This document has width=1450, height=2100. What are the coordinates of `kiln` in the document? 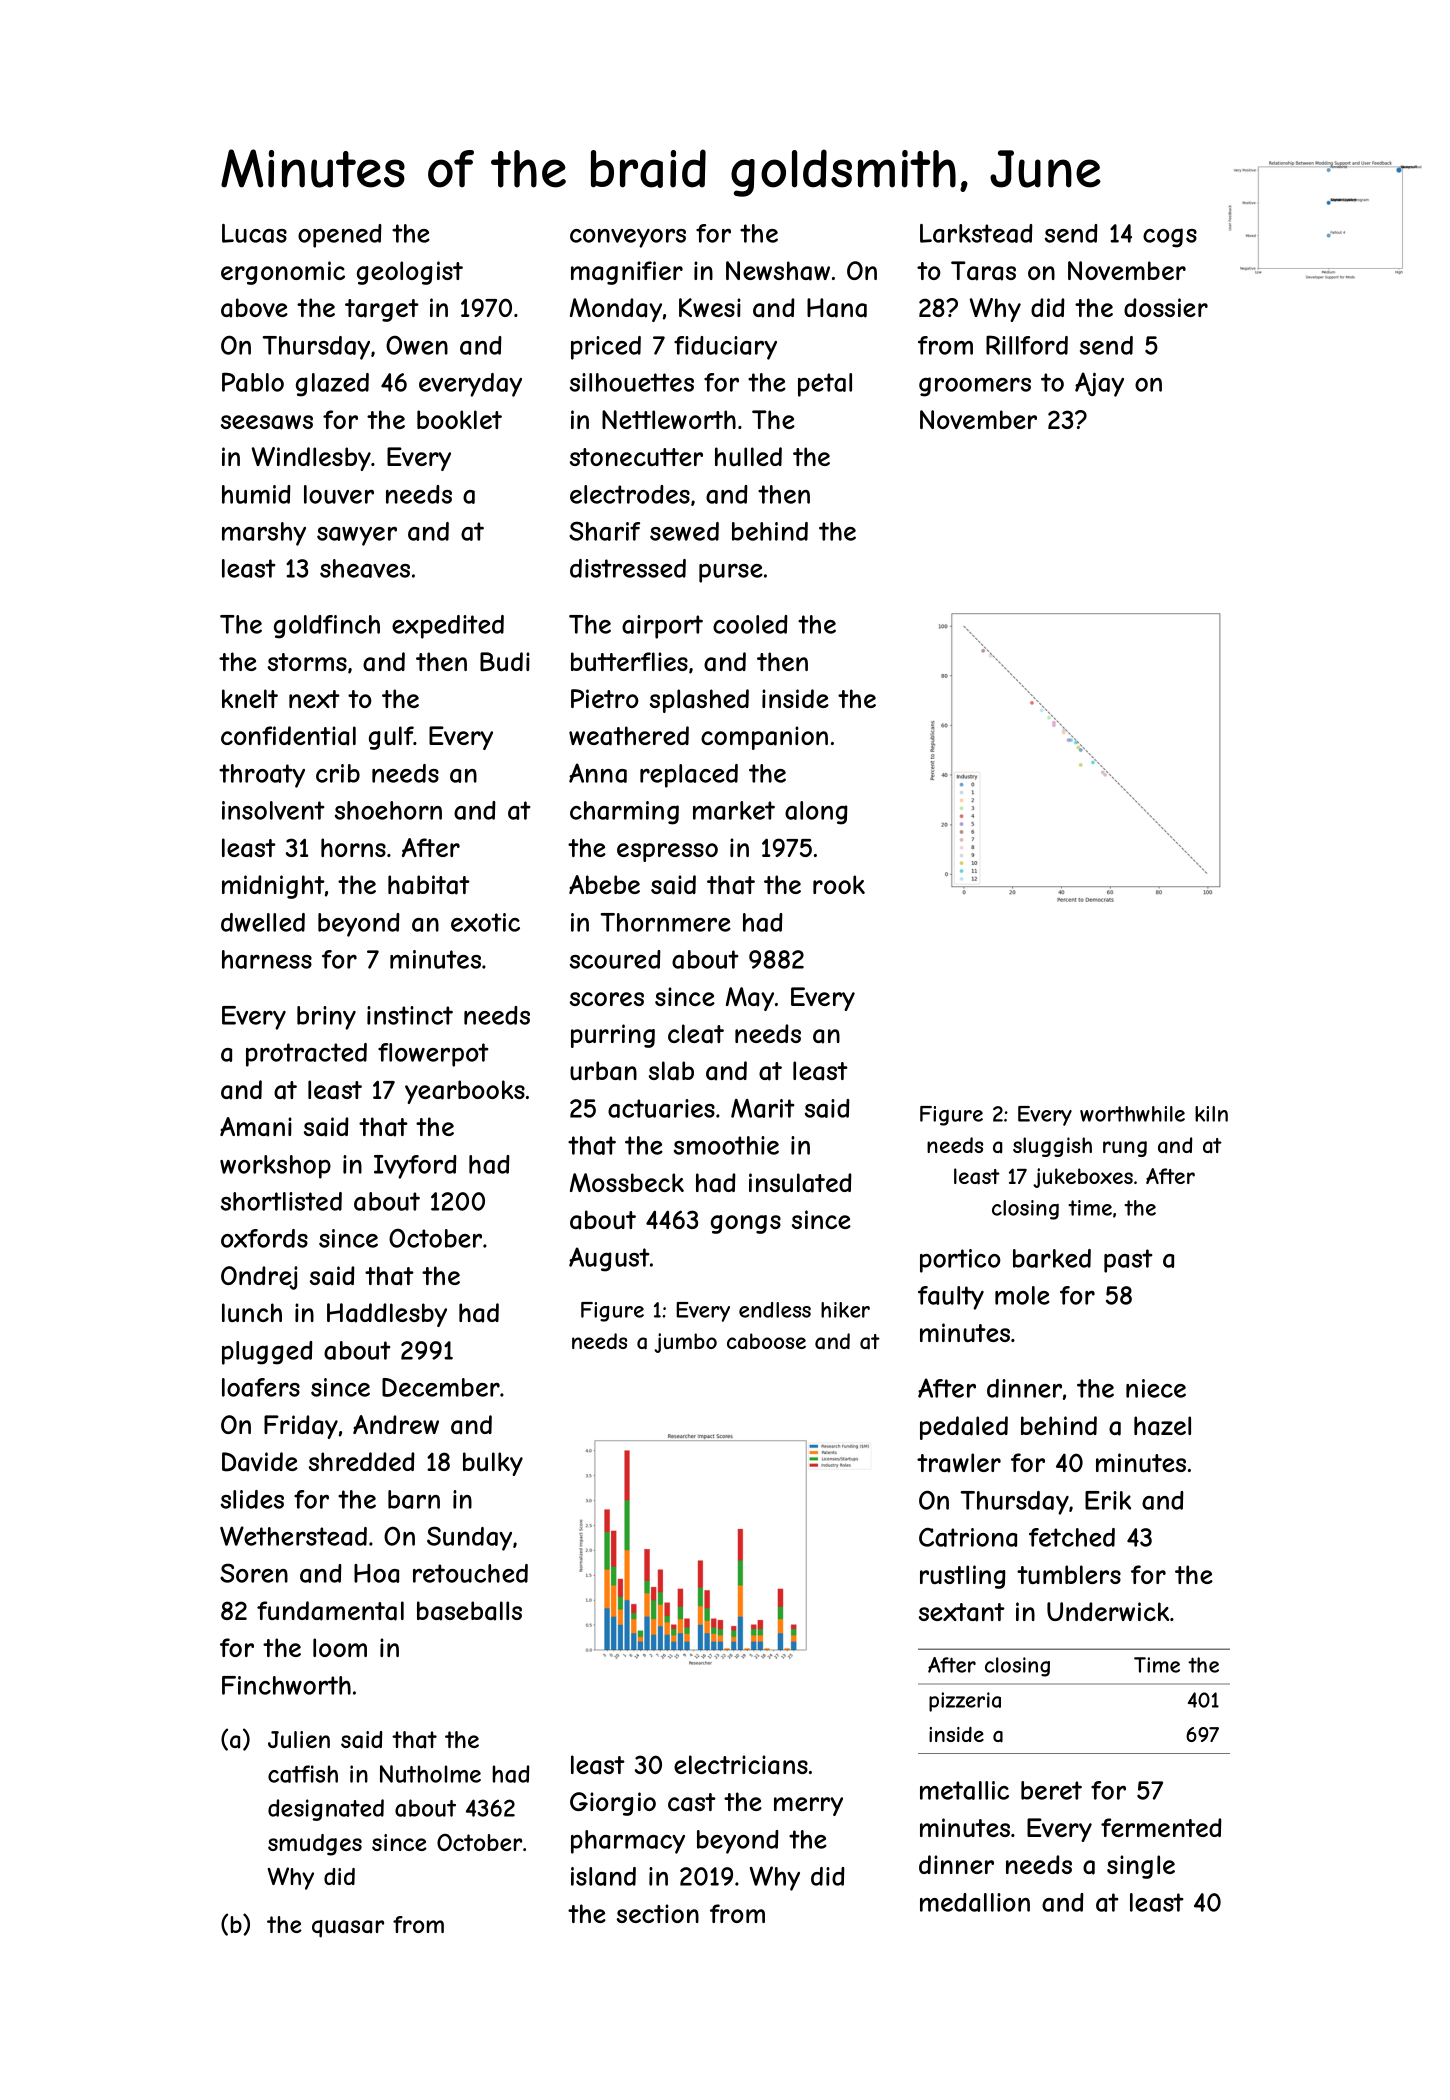 It's located at (1211, 1114).
